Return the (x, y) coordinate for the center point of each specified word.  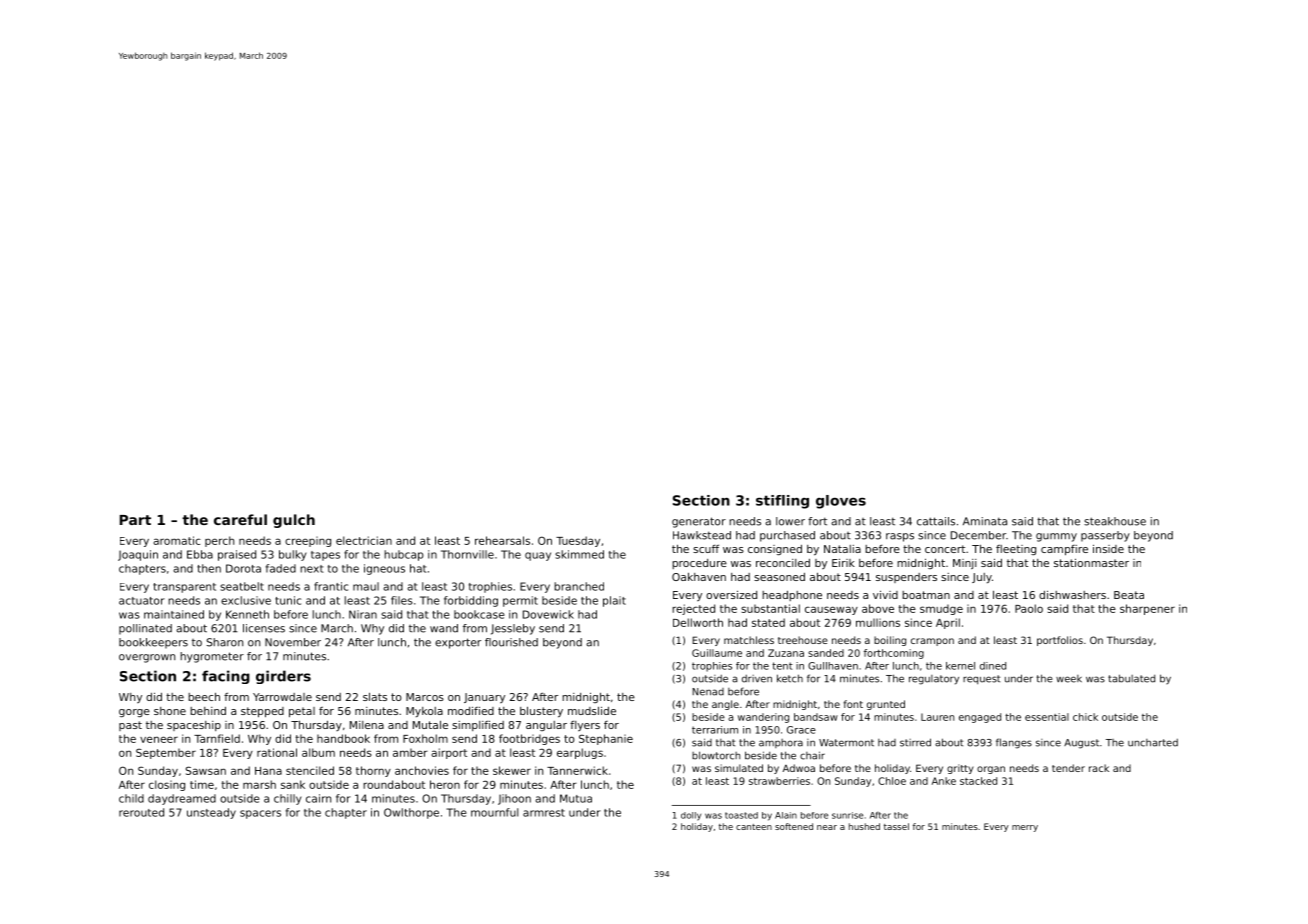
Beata (1129, 595)
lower (790, 521)
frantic (331, 586)
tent (782, 666)
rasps (900, 537)
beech (204, 697)
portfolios (1060, 641)
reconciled (783, 563)
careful (240, 519)
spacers (260, 814)
